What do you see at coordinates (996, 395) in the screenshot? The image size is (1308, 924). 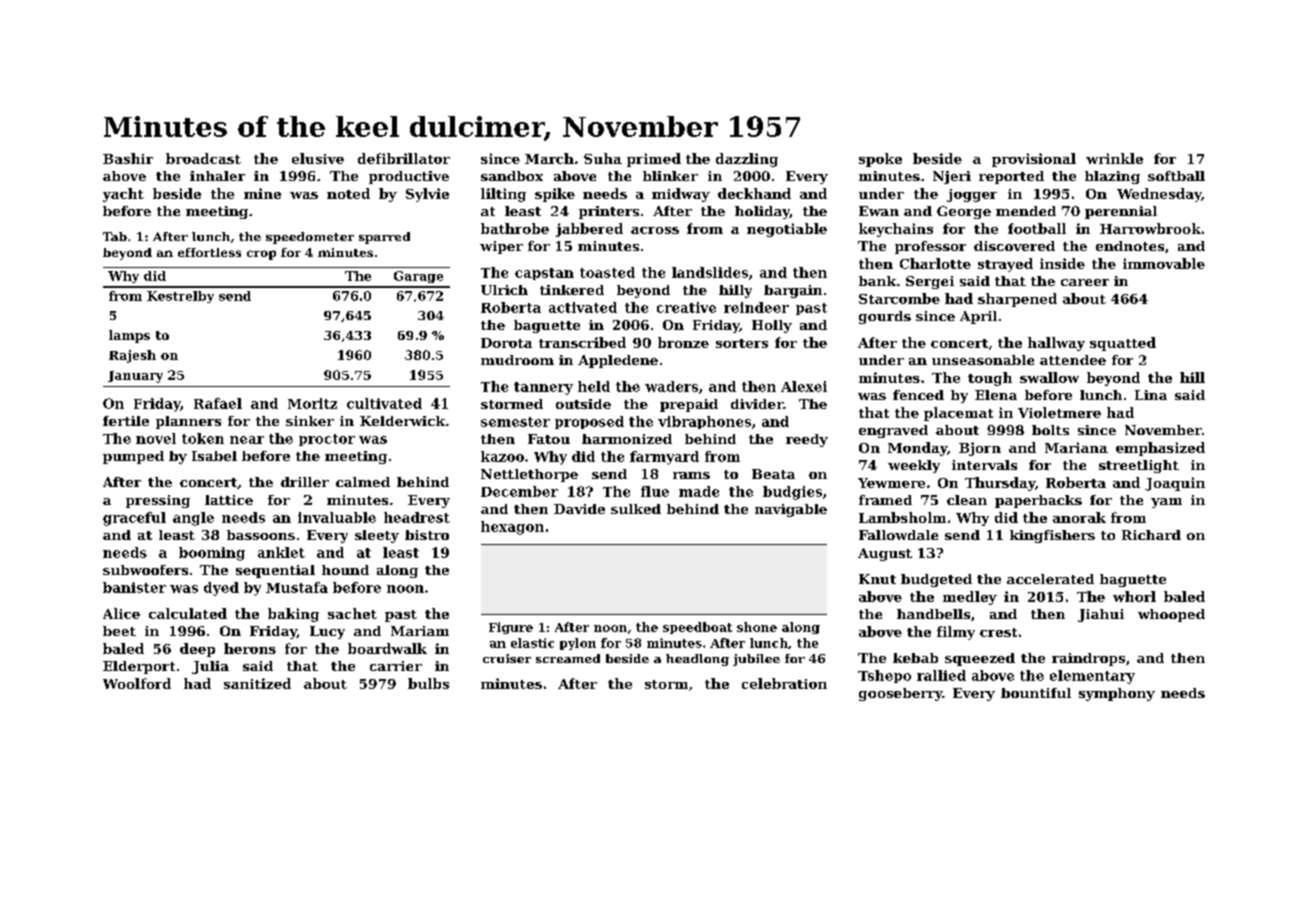 I see `Elena` at bounding box center [996, 395].
